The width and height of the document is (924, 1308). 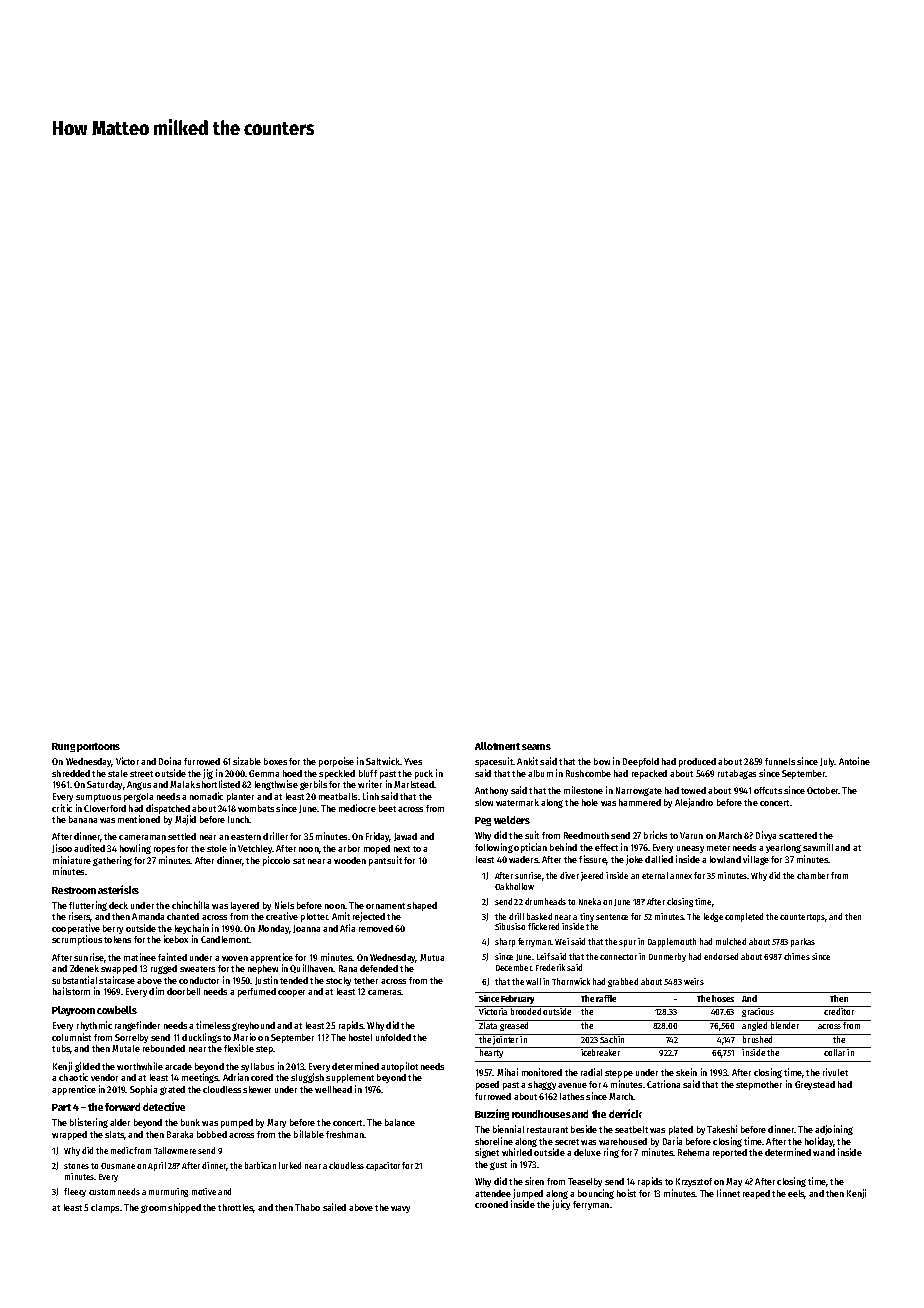 What do you see at coordinates (798, 835) in the document?
I see `scattered` at bounding box center [798, 835].
